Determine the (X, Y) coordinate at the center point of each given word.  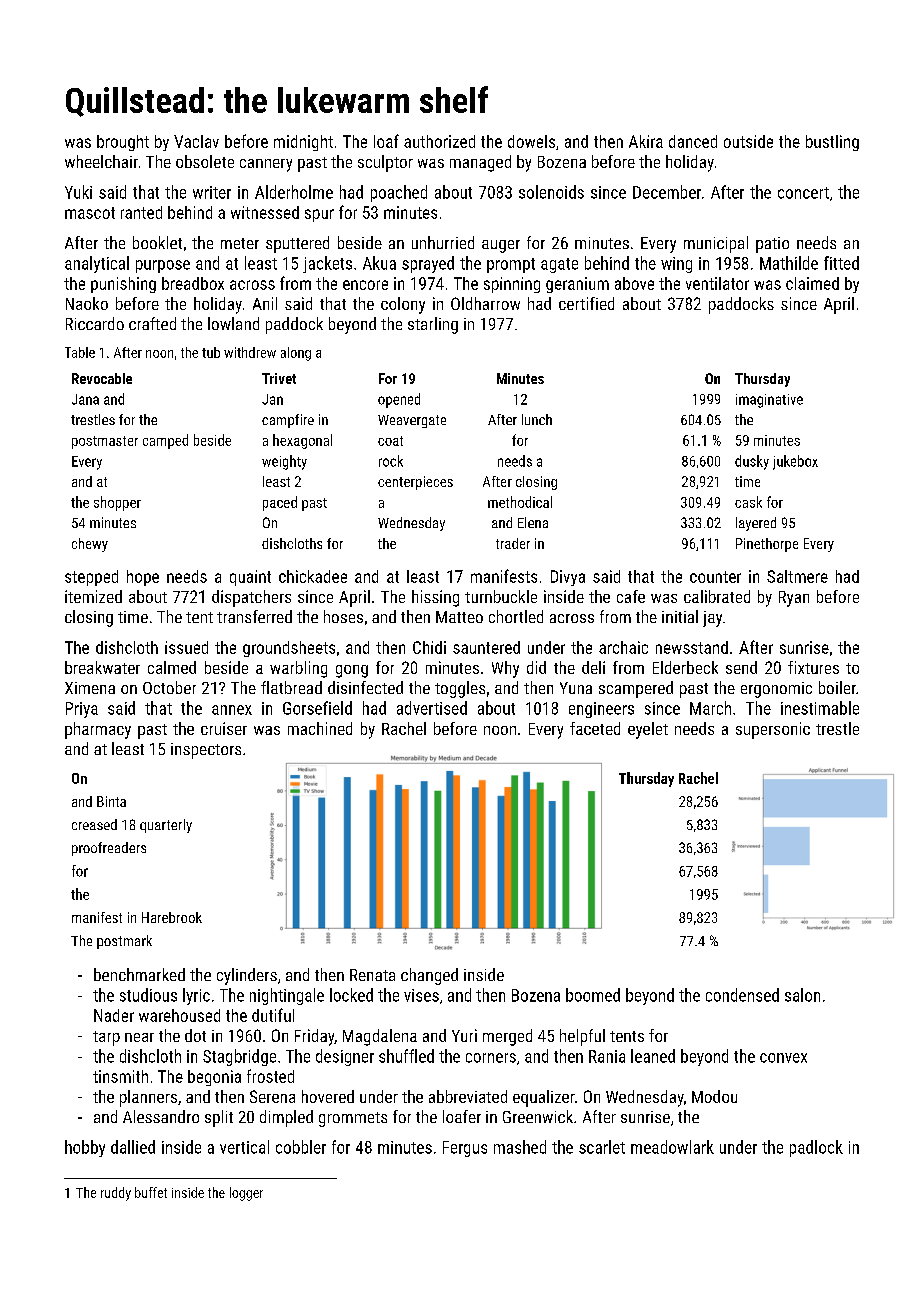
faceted (595, 728)
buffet (151, 1192)
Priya (82, 710)
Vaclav (196, 141)
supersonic (773, 730)
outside (748, 141)
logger (246, 1194)
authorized (439, 141)
